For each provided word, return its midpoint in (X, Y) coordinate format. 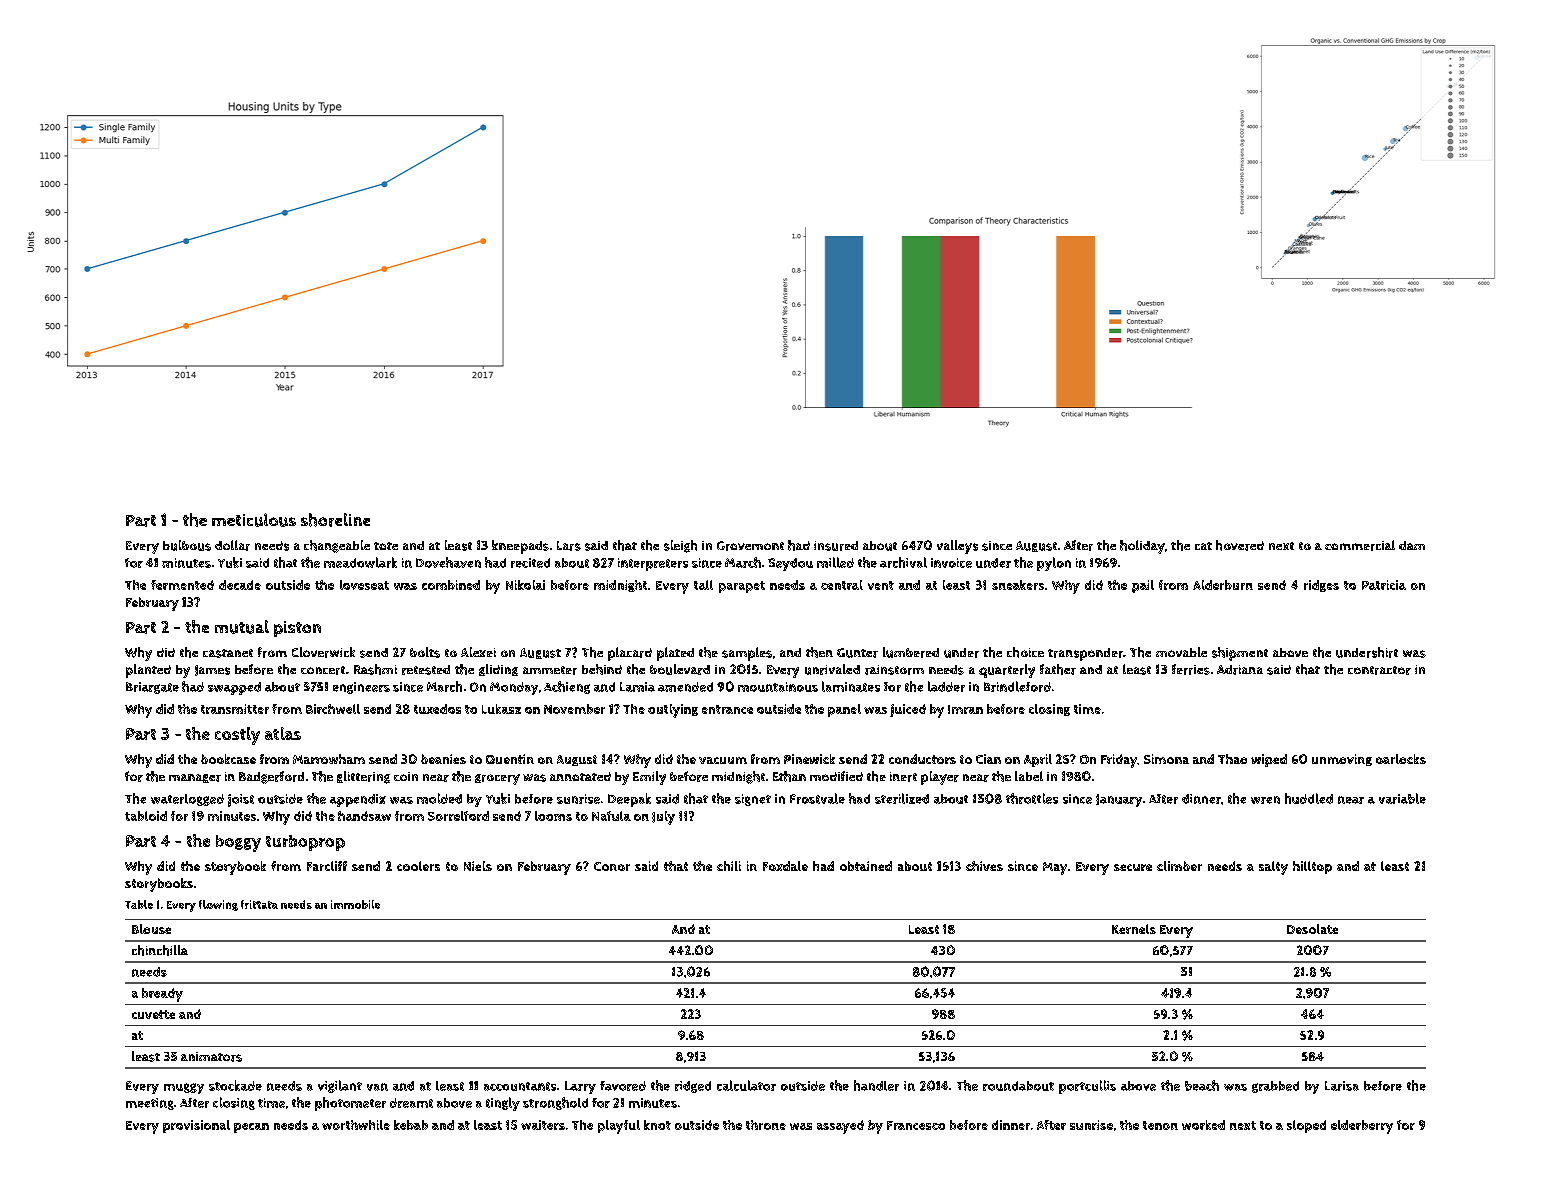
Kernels (1134, 929)
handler (876, 1085)
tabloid (146, 816)
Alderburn (1223, 585)
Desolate (1312, 929)
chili (729, 866)
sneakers (1018, 585)
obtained (866, 866)
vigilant (340, 1086)
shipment (1240, 654)
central (842, 585)
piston (297, 629)
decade (240, 585)
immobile (355, 904)
